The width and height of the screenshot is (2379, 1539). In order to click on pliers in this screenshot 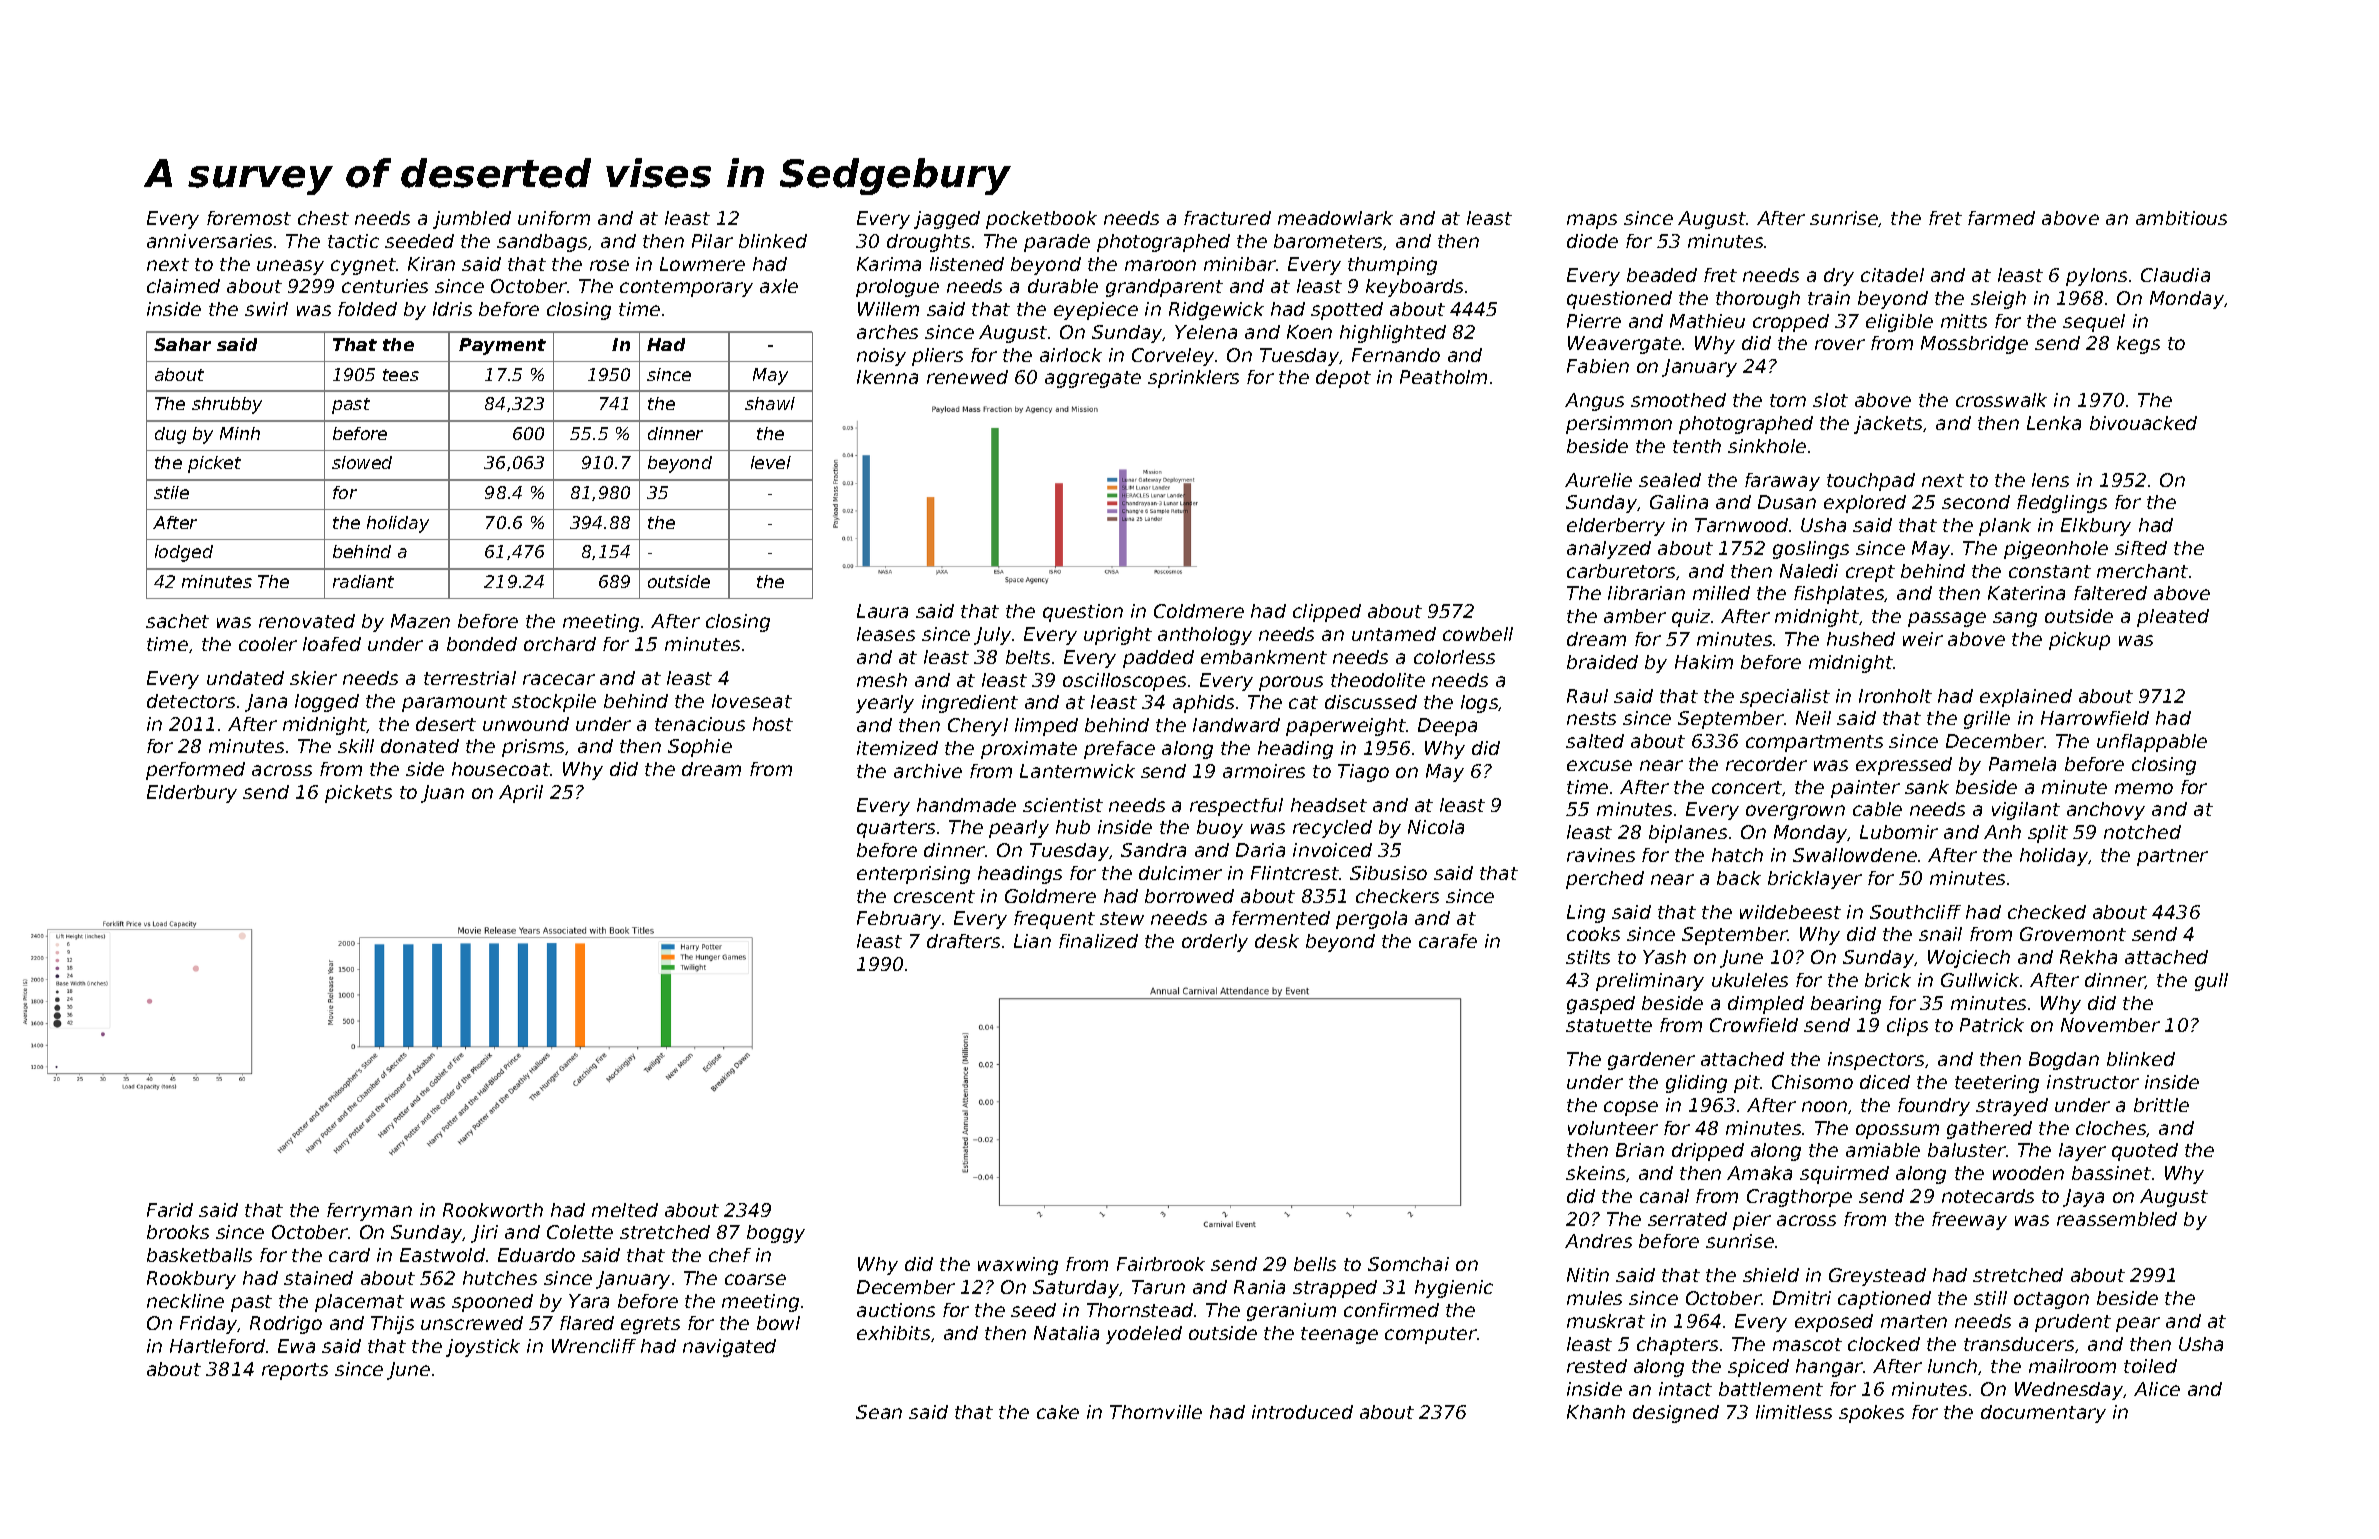, I will do `click(937, 357)`.
